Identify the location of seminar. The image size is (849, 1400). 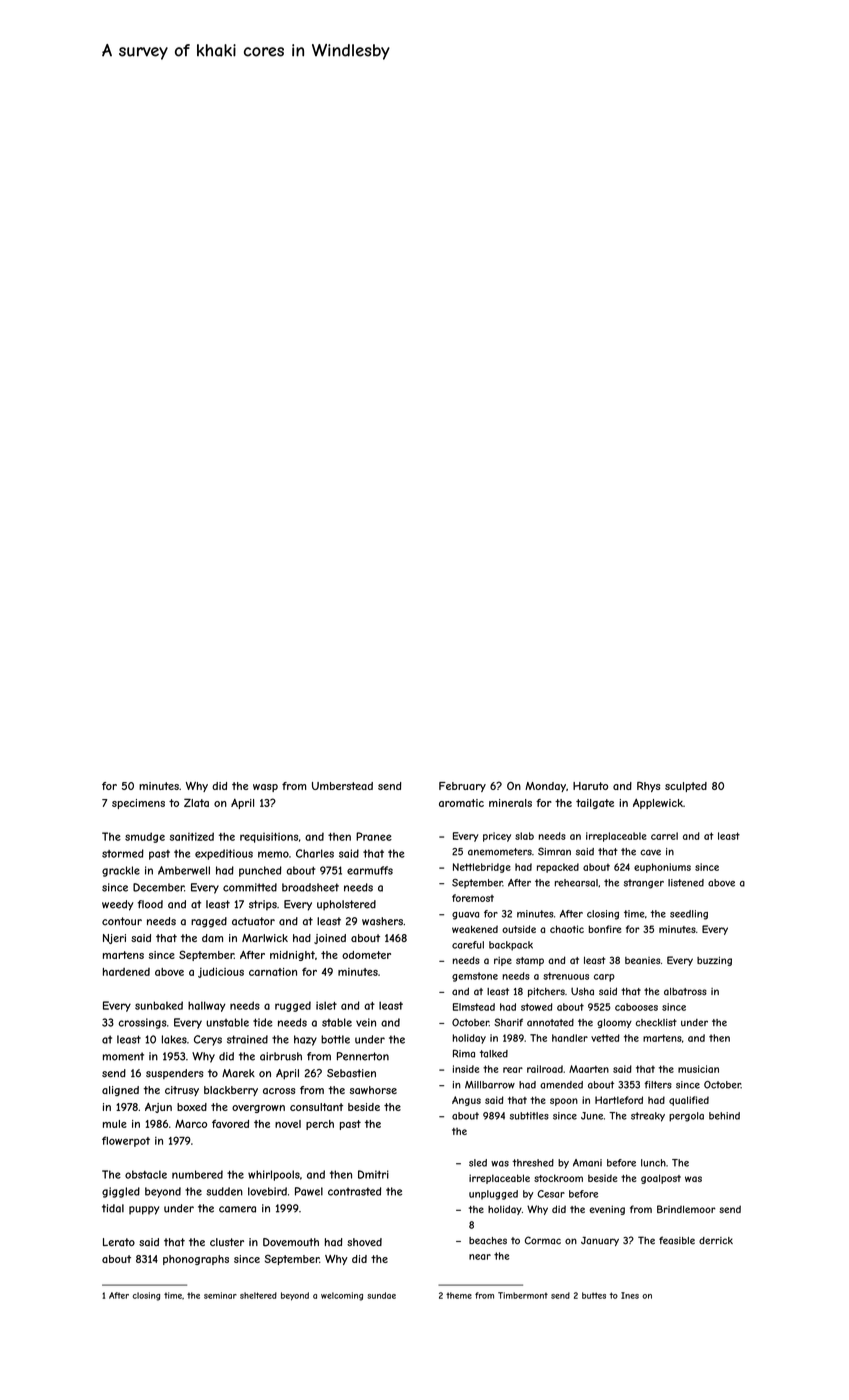
(220, 1295).
